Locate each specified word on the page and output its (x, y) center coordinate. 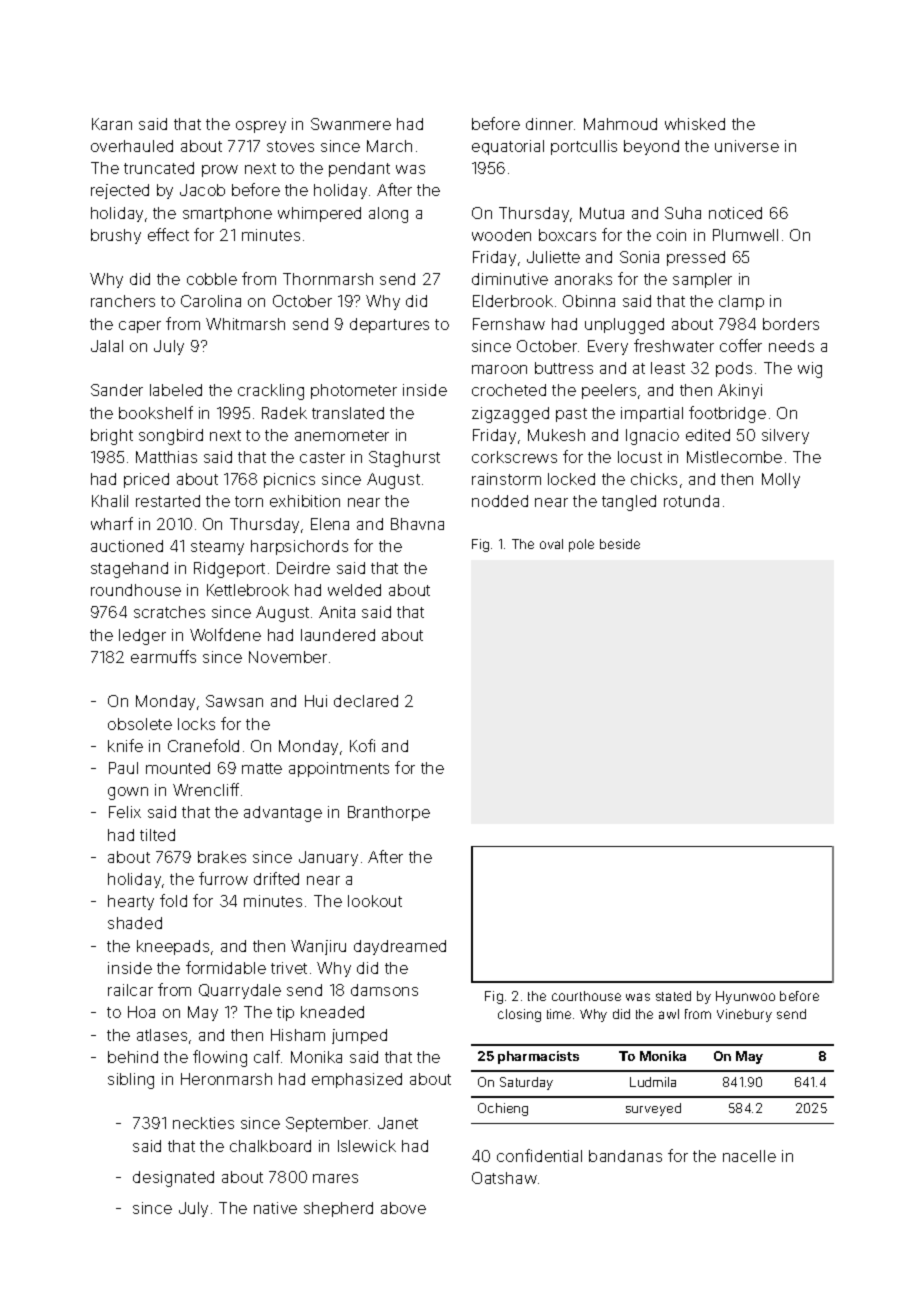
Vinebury (744, 1015)
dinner (549, 124)
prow (220, 171)
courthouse (586, 996)
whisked (695, 124)
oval (551, 544)
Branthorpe (389, 813)
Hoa (141, 1012)
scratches (169, 612)
